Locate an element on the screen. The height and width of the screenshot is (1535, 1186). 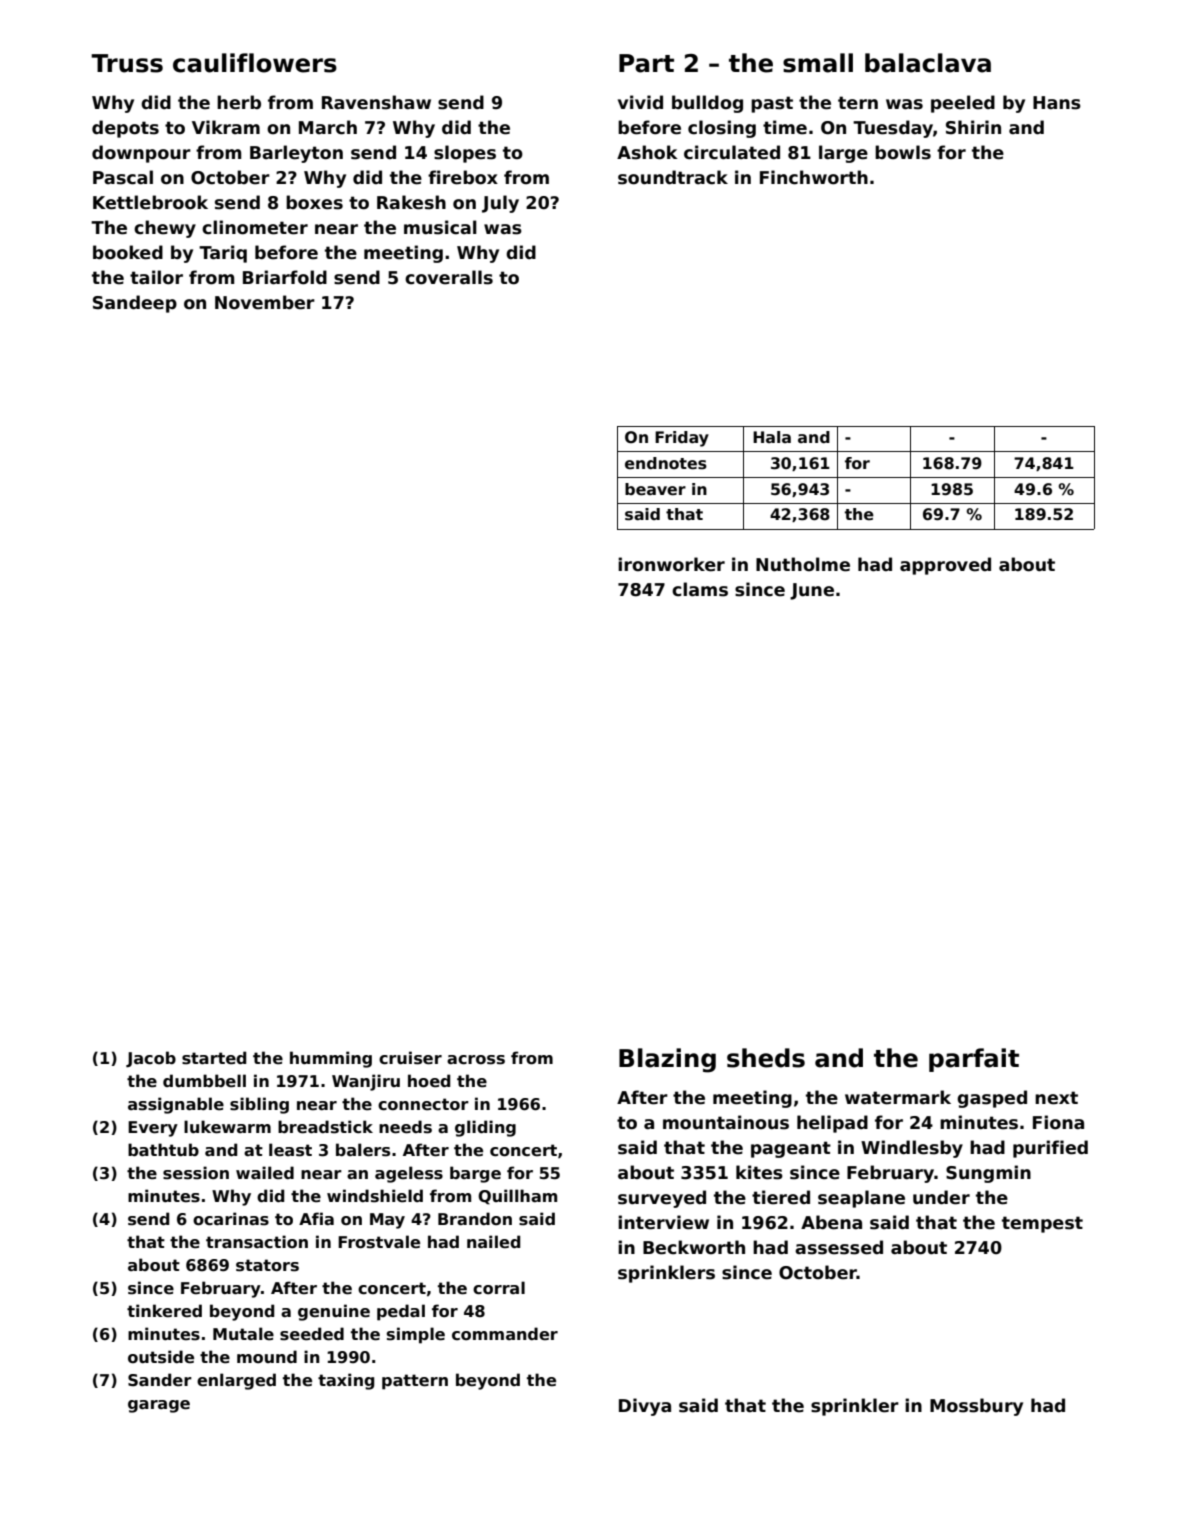
nailed is located at coordinates (493, 1242).
